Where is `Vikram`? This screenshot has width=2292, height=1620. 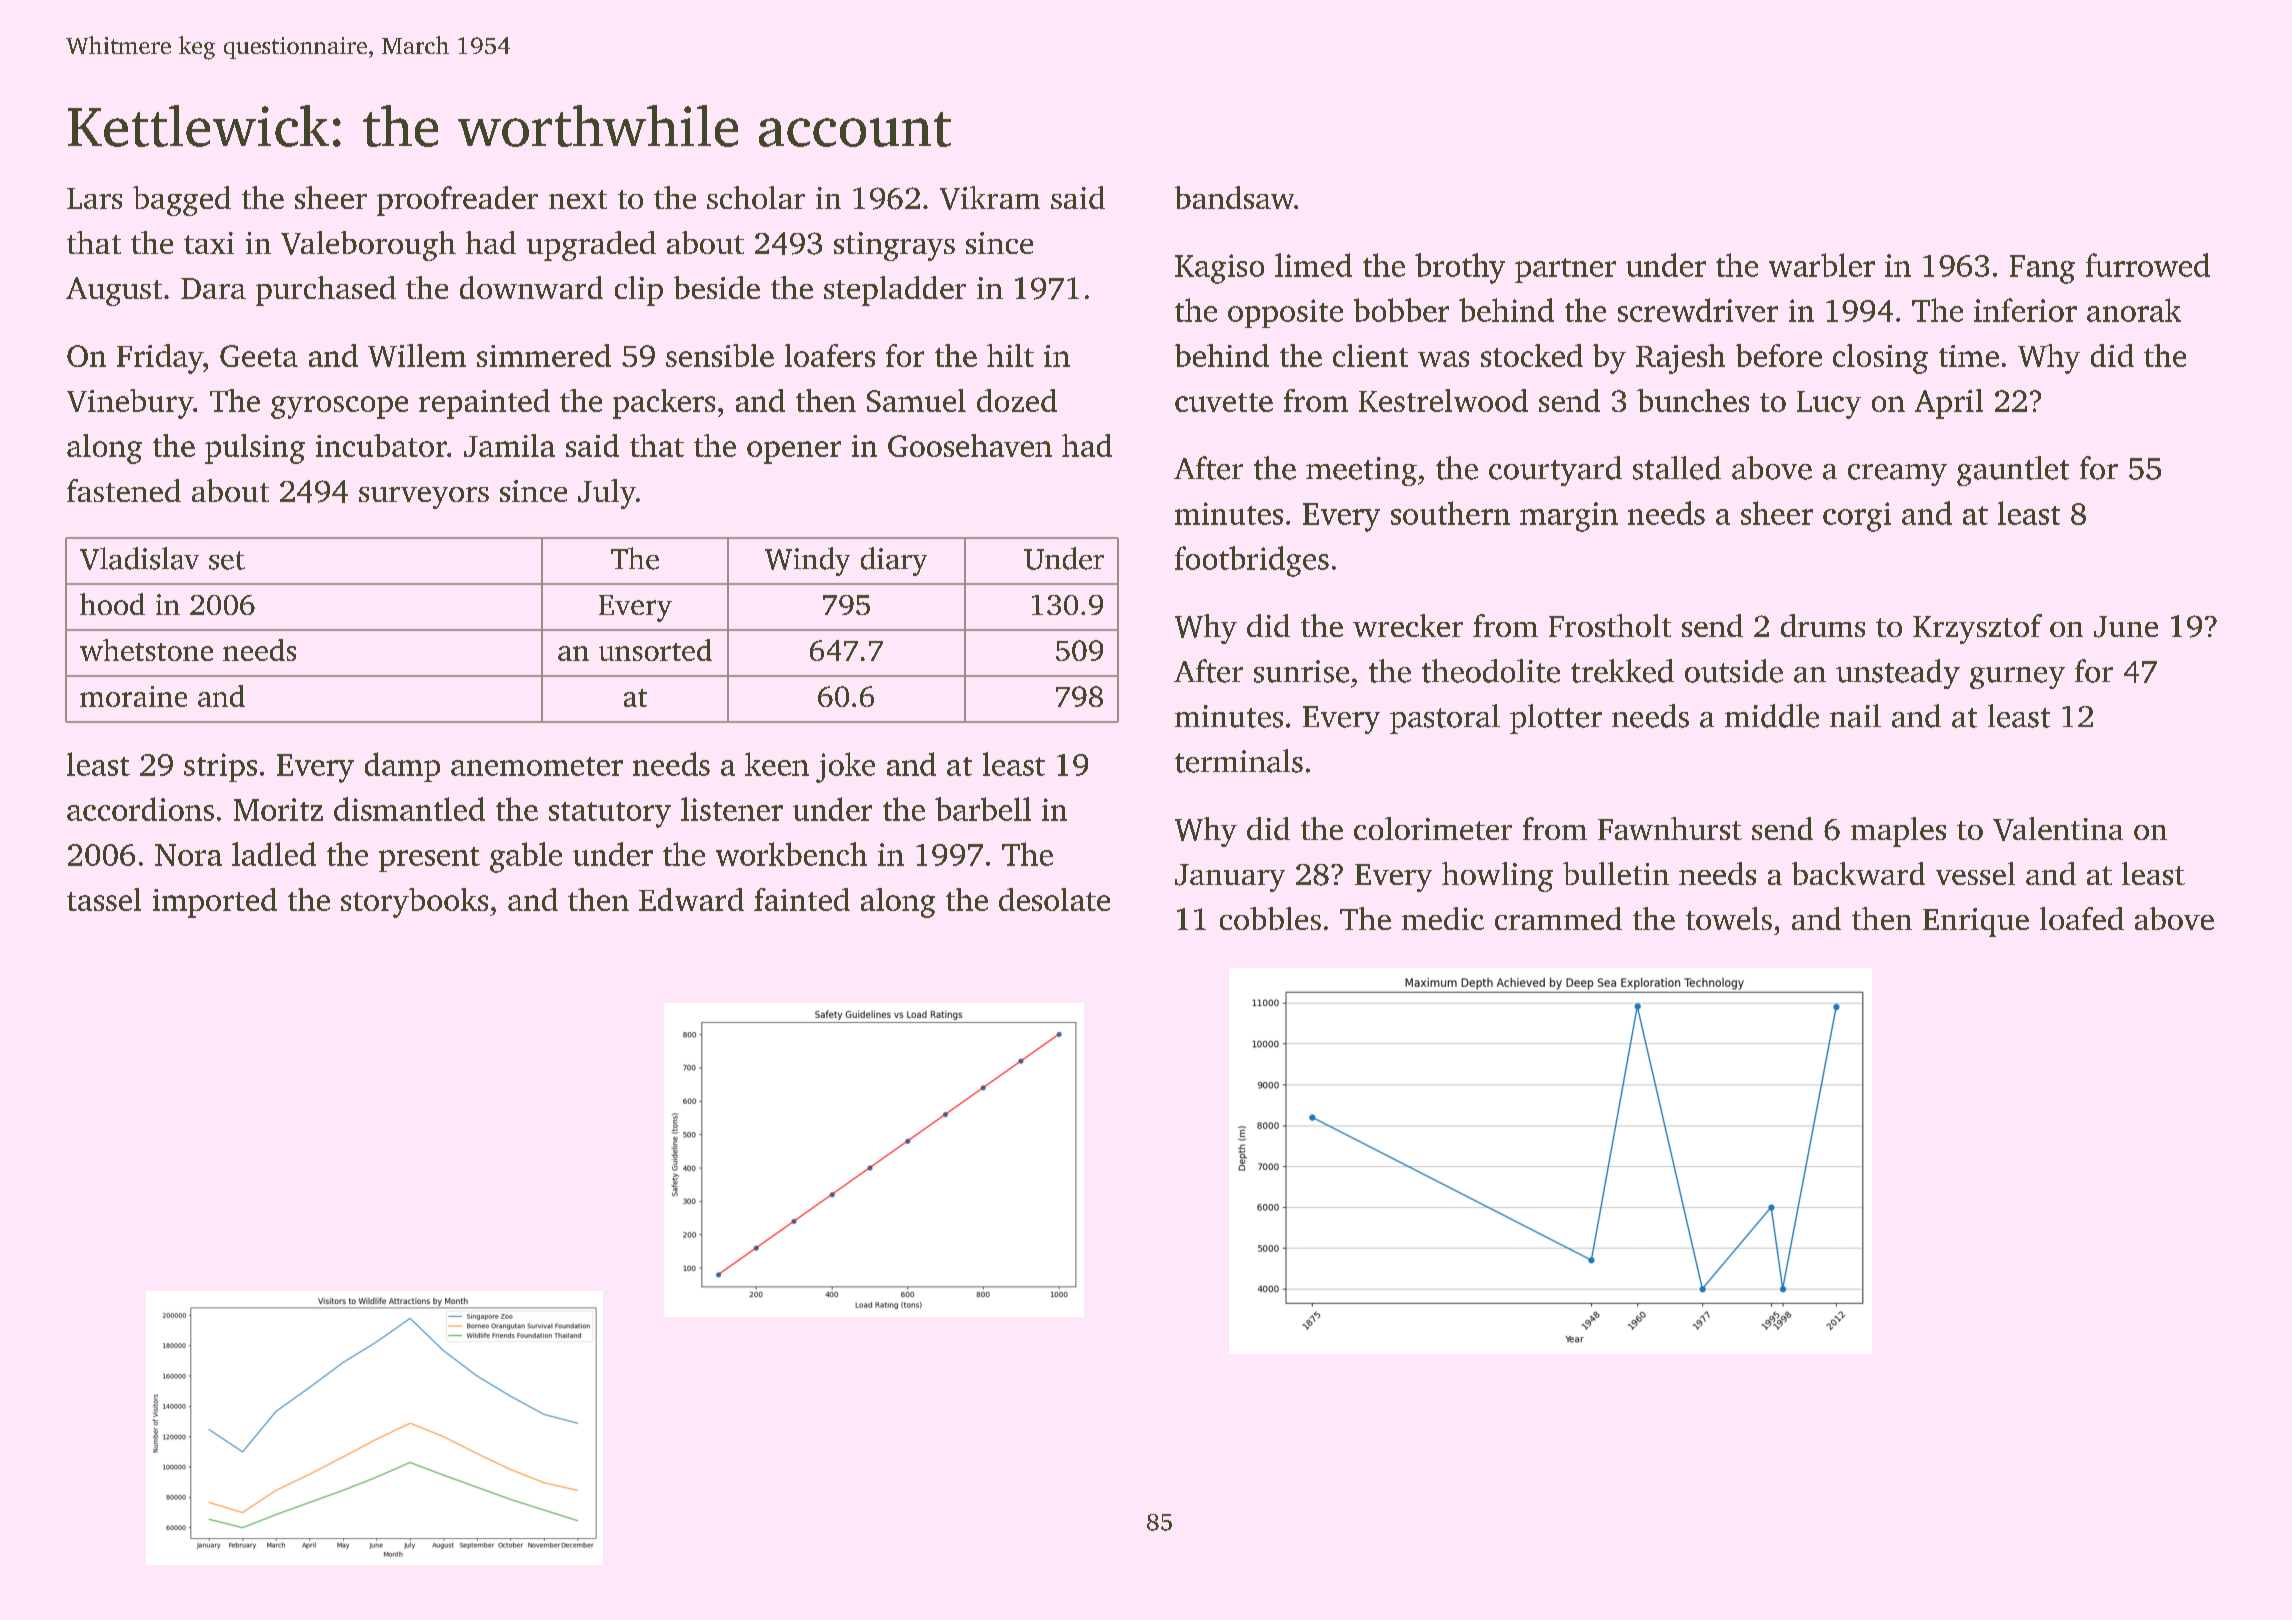
Vikram is located at coordinates (990, 198).
